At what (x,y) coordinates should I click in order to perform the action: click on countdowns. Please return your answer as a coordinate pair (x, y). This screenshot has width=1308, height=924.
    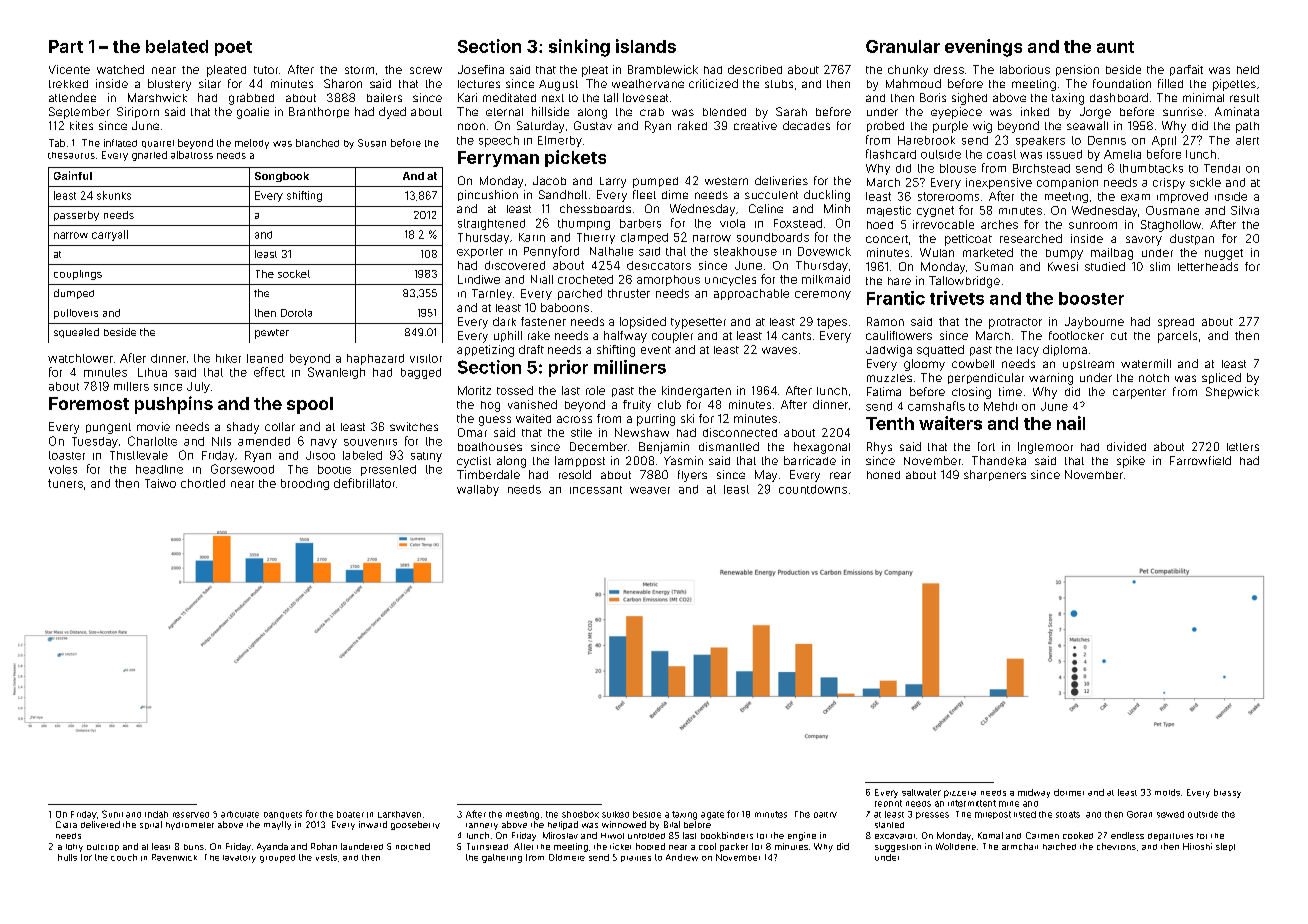
    Looking at the image, I should click on (813, 489).
